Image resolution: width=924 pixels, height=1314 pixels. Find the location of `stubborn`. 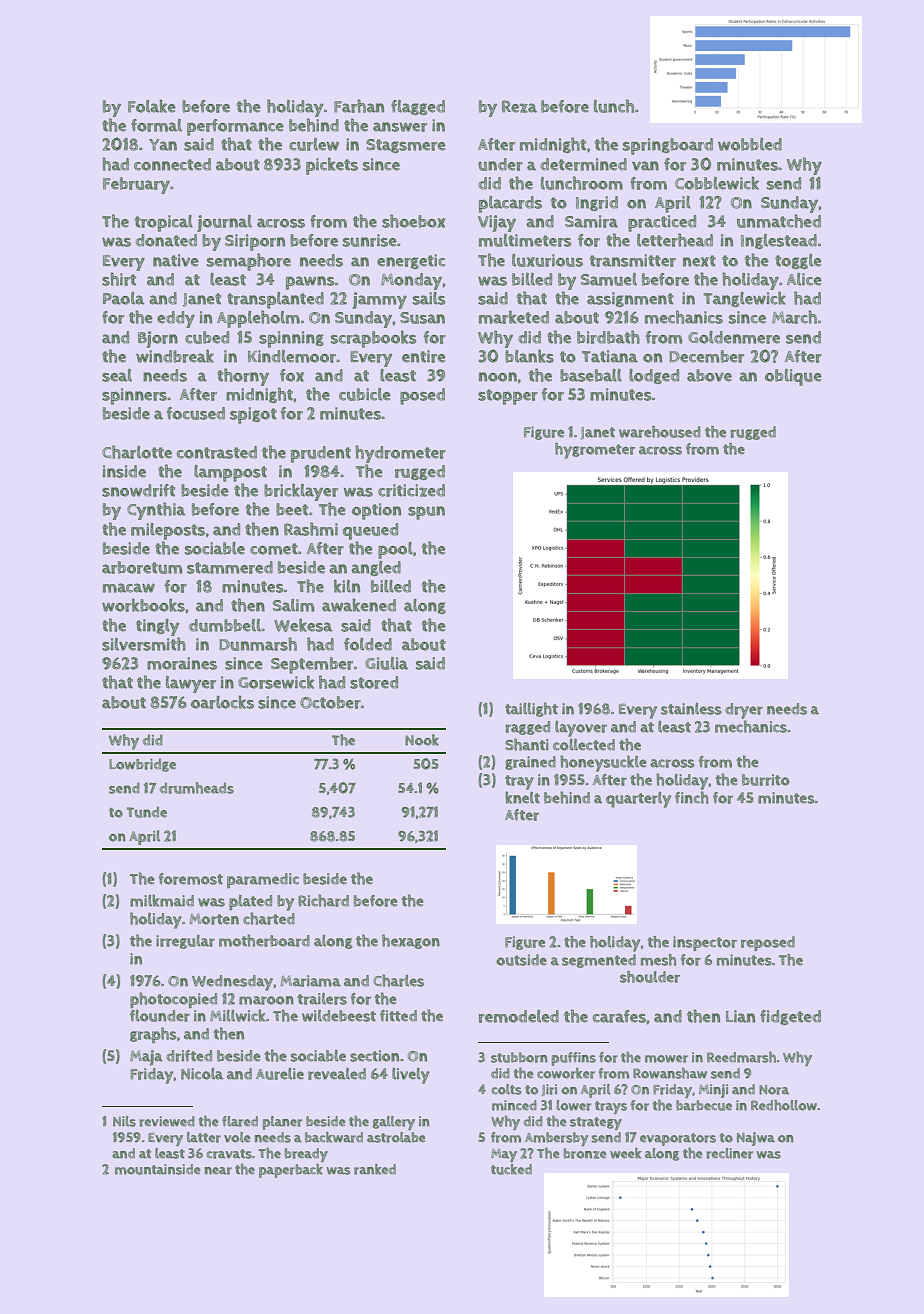

stubborn is located at coordinates (519, 1057).
